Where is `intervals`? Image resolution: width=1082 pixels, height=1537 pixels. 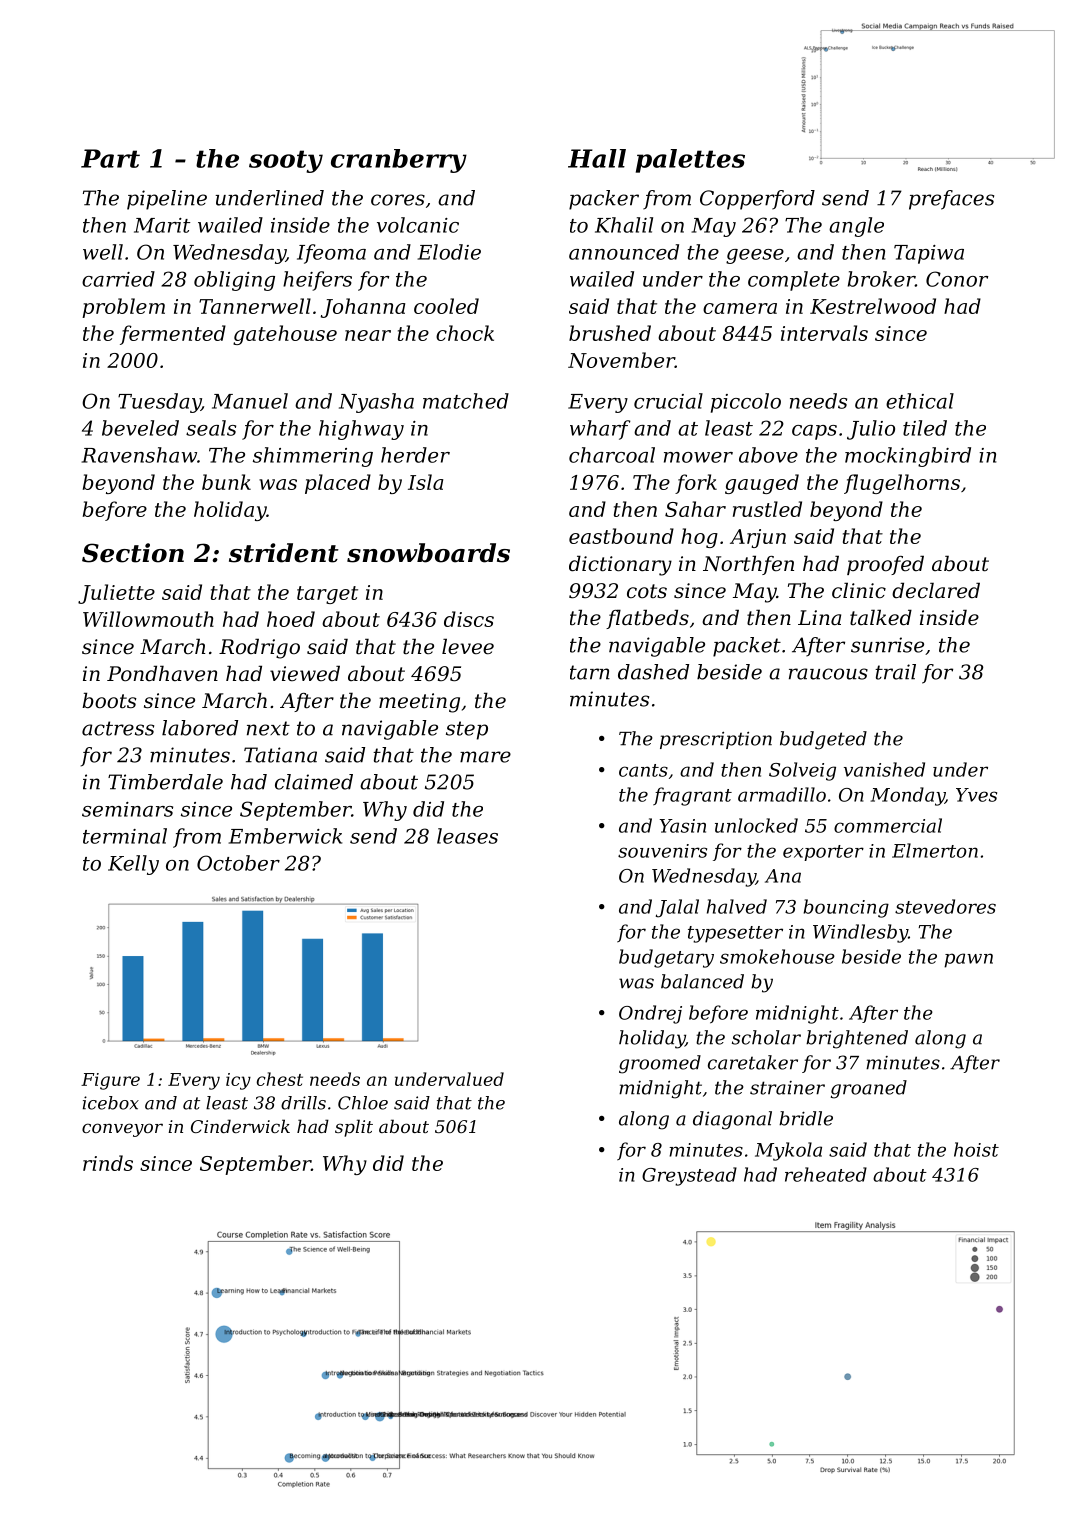
intervals is located at coordinates (824, 333).
